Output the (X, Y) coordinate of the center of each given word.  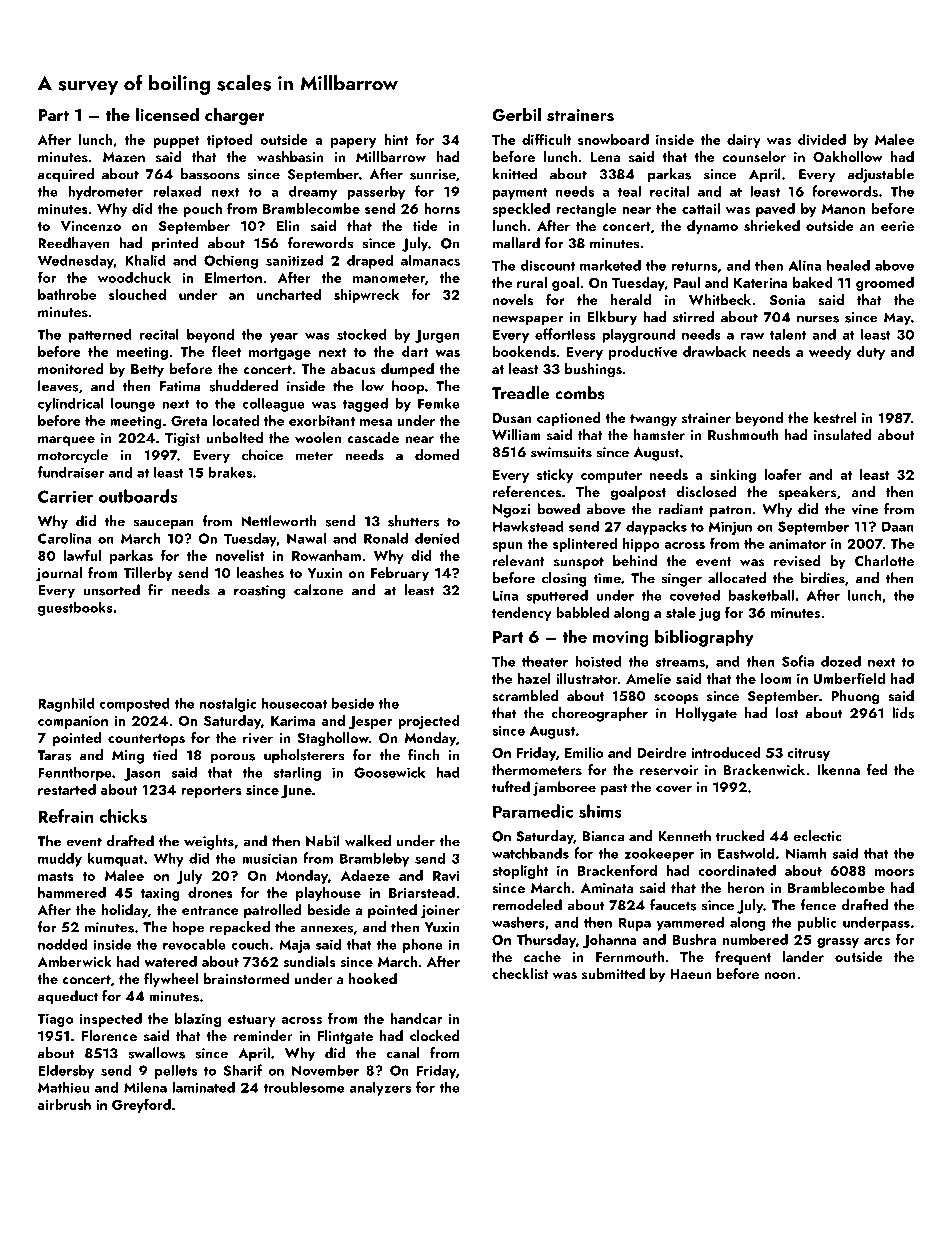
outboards (138, 496)
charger (235, 116)
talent (788, 334)
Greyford (141, 1105)
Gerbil (516, 115)
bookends (524, 351)
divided (822, 139)
